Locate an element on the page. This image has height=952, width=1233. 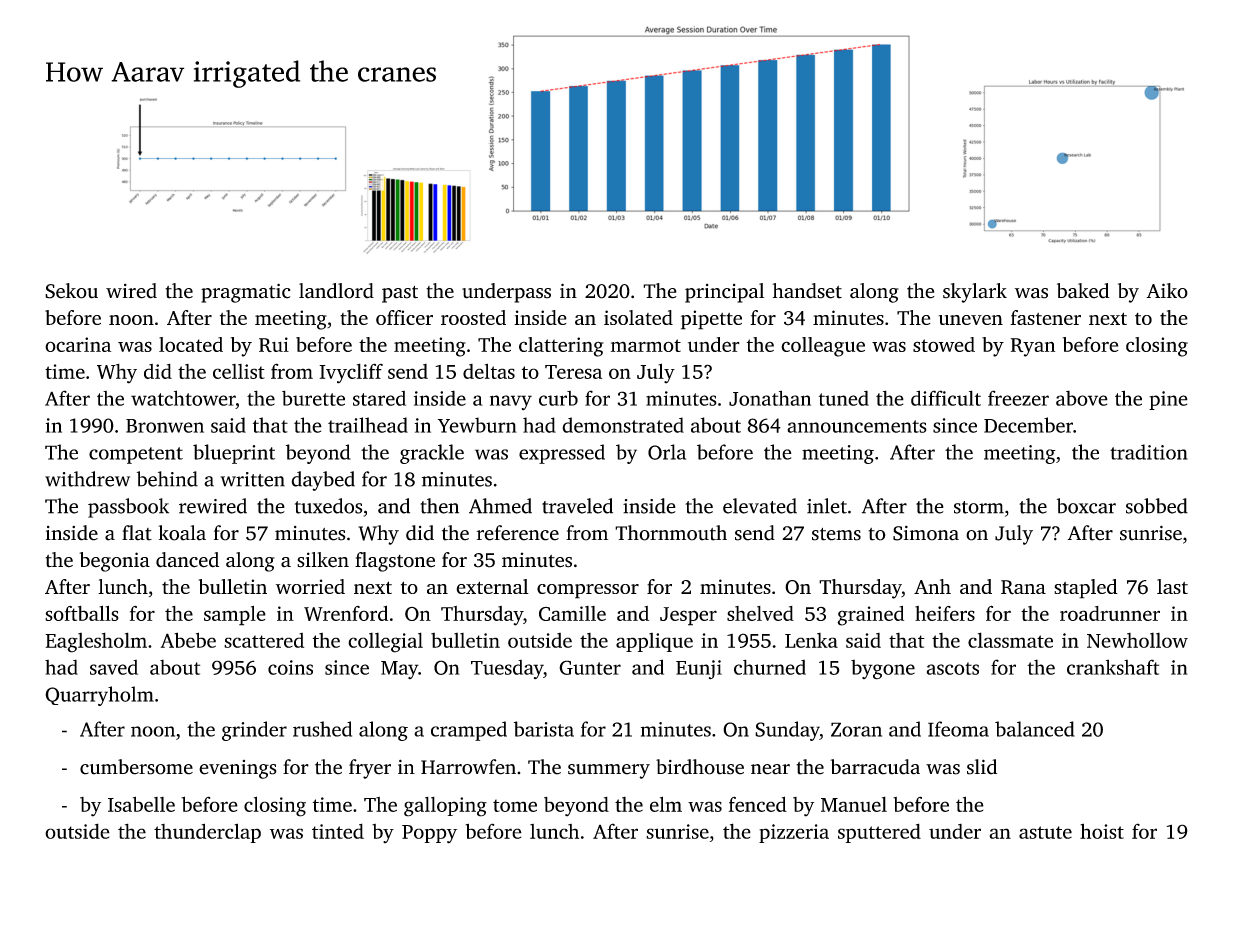
shelved is located at coordinates (760, 613).
